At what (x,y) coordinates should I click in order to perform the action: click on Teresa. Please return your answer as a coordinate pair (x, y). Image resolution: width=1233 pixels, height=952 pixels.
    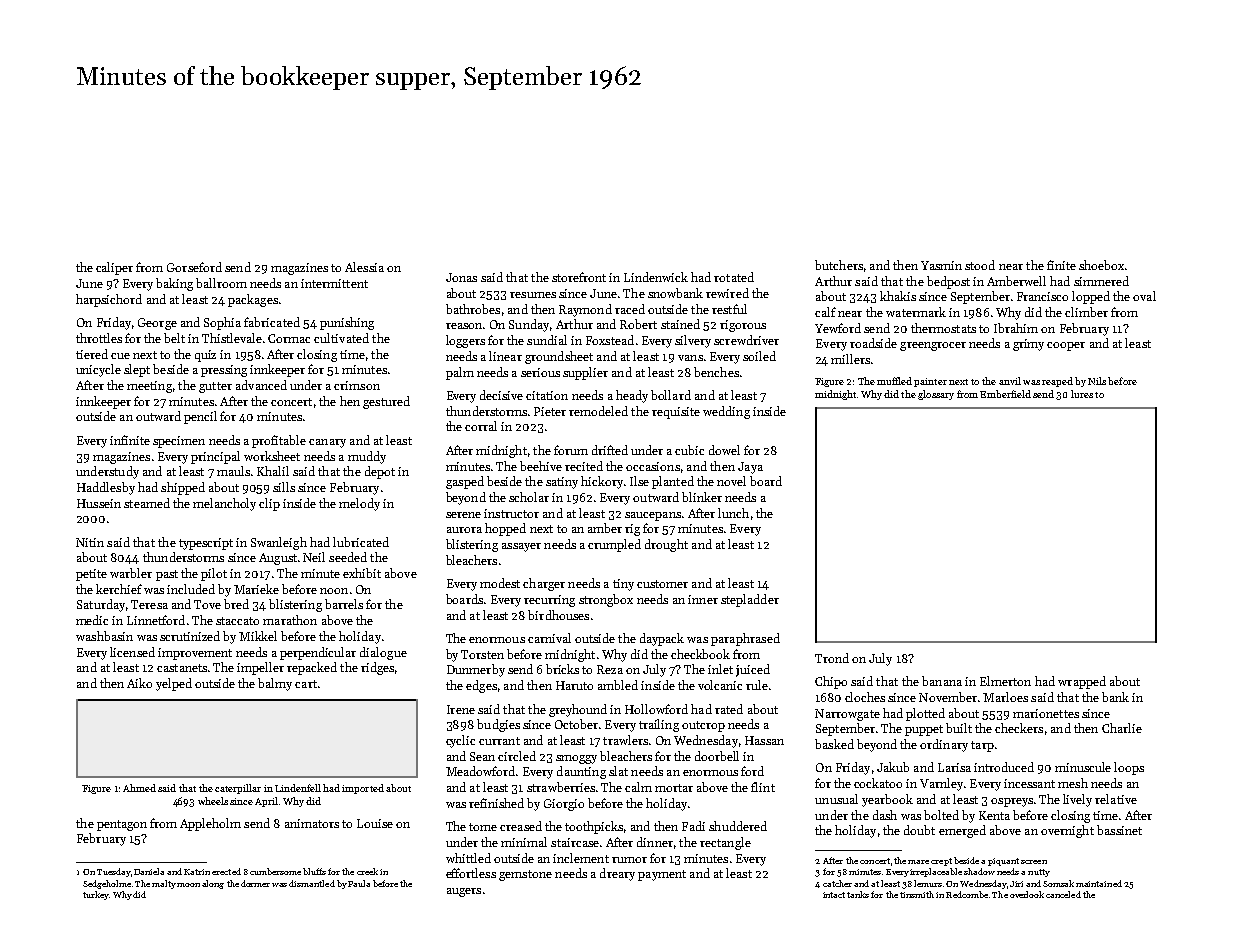
    Looking at the image, I should click on (149, 604).
